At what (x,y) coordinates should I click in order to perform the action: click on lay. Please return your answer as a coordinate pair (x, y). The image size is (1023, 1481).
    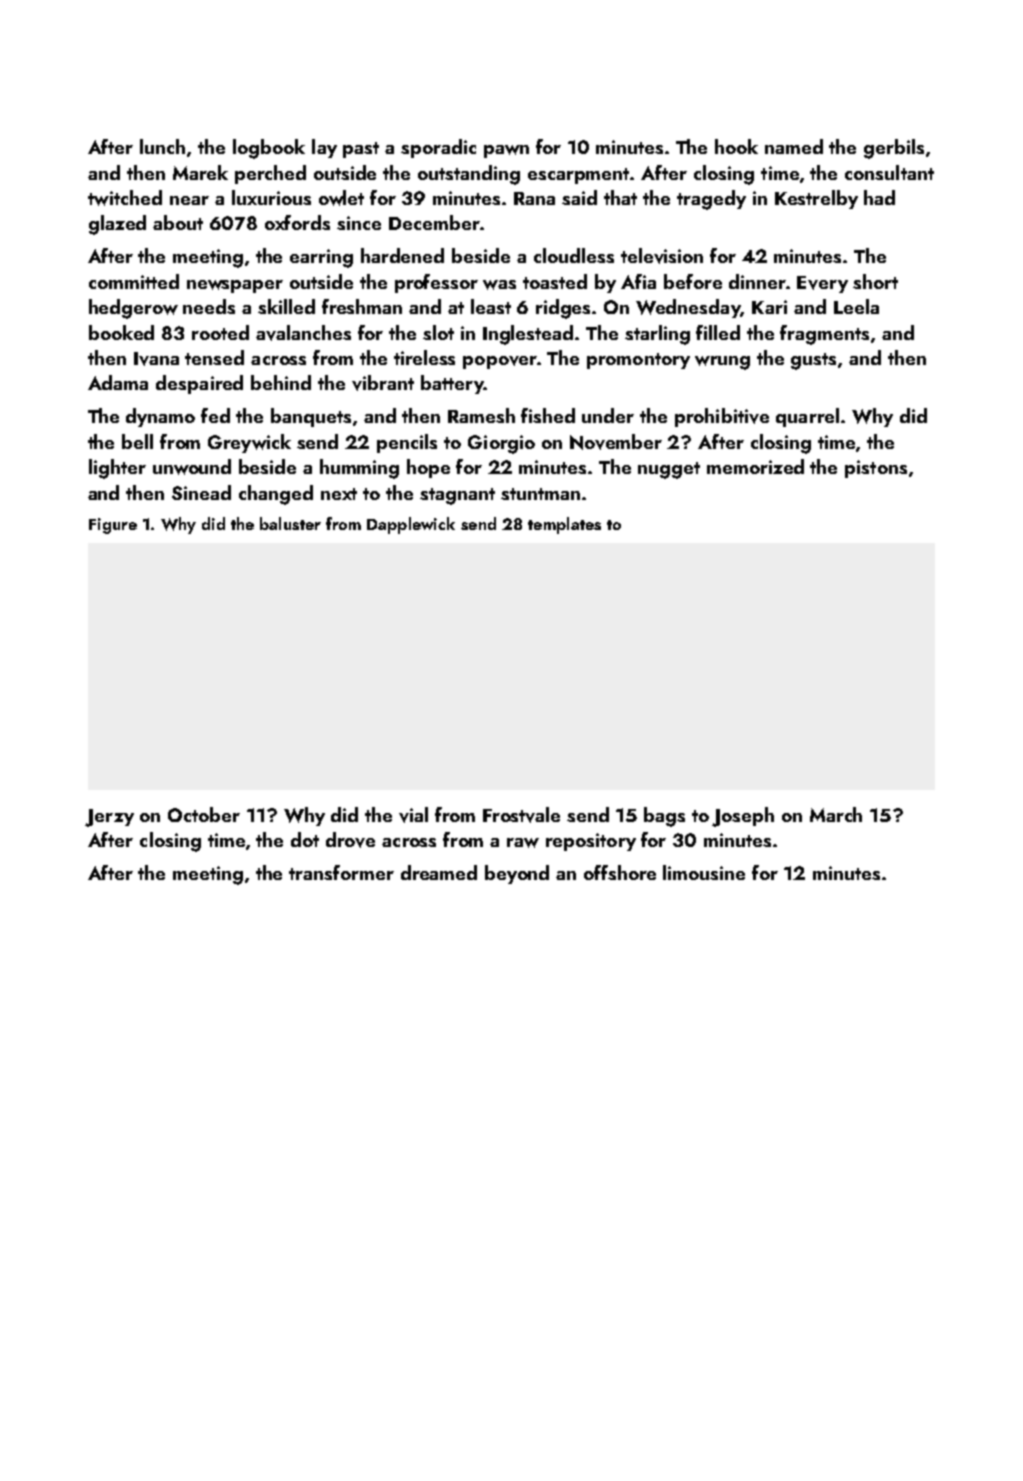
    Looking at the image, I should click on (324, 148).
